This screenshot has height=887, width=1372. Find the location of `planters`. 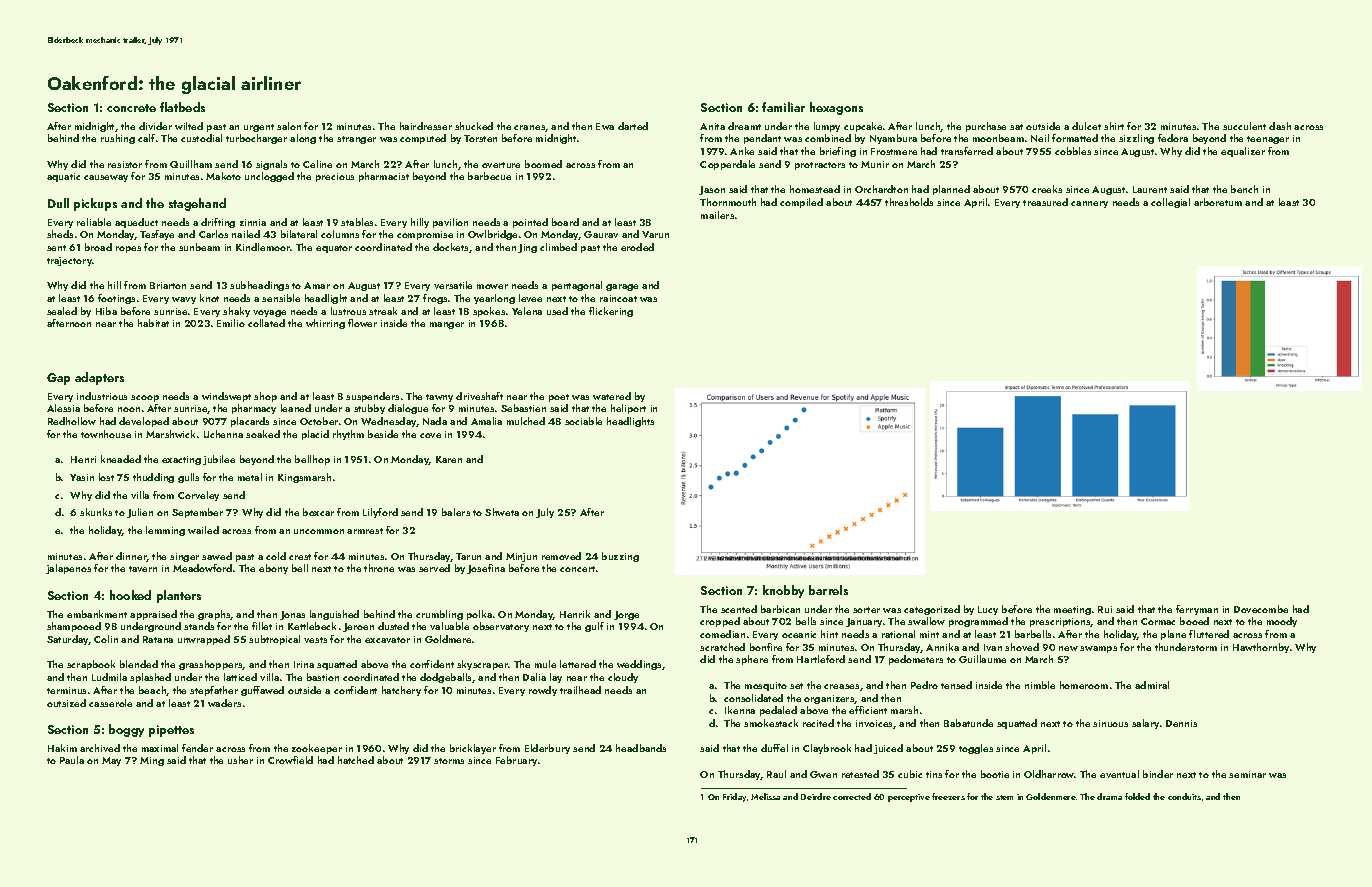

planters is located at coordinates (179, 596).
